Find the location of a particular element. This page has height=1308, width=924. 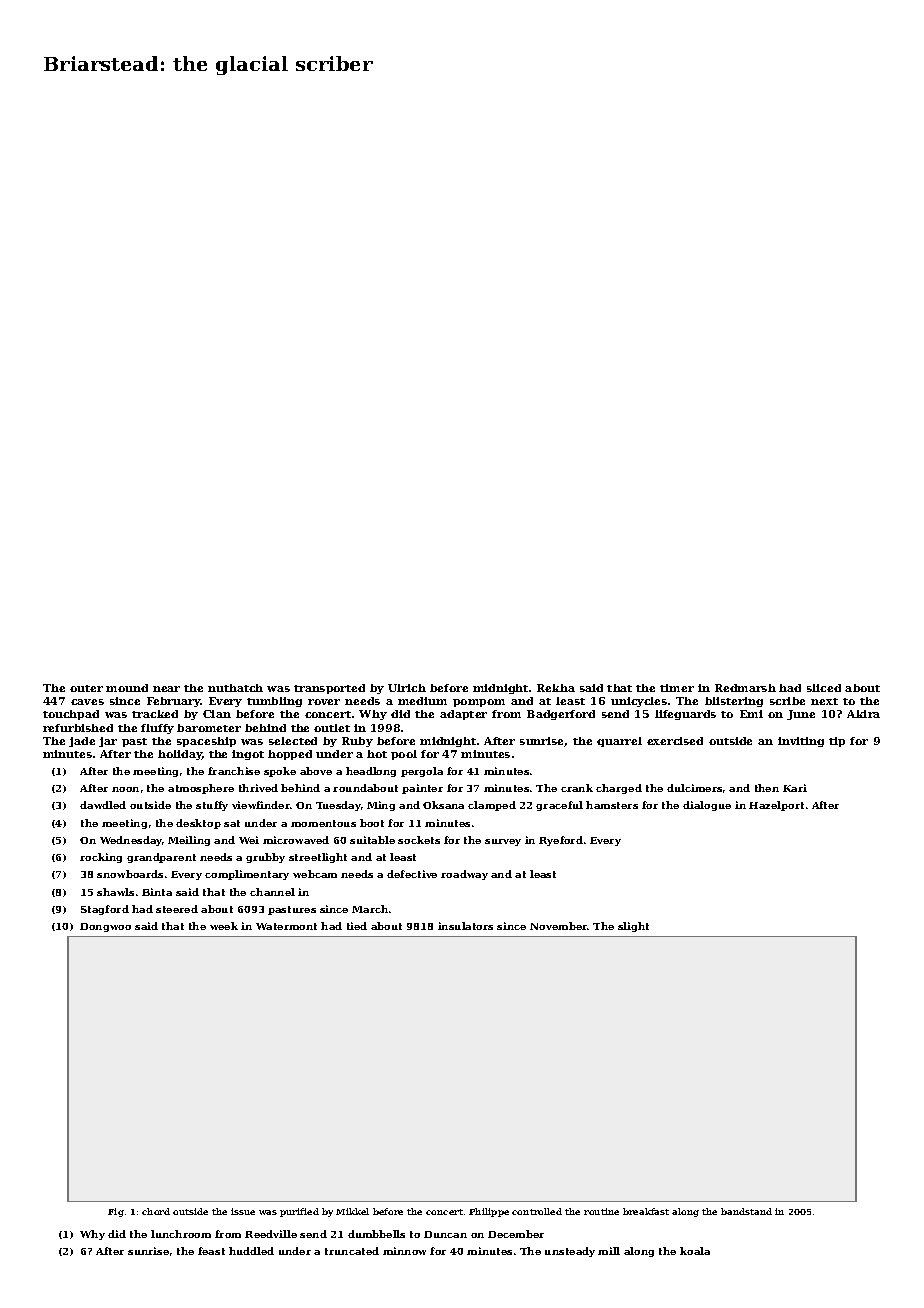

painter is located at coordinates (422, 789).
